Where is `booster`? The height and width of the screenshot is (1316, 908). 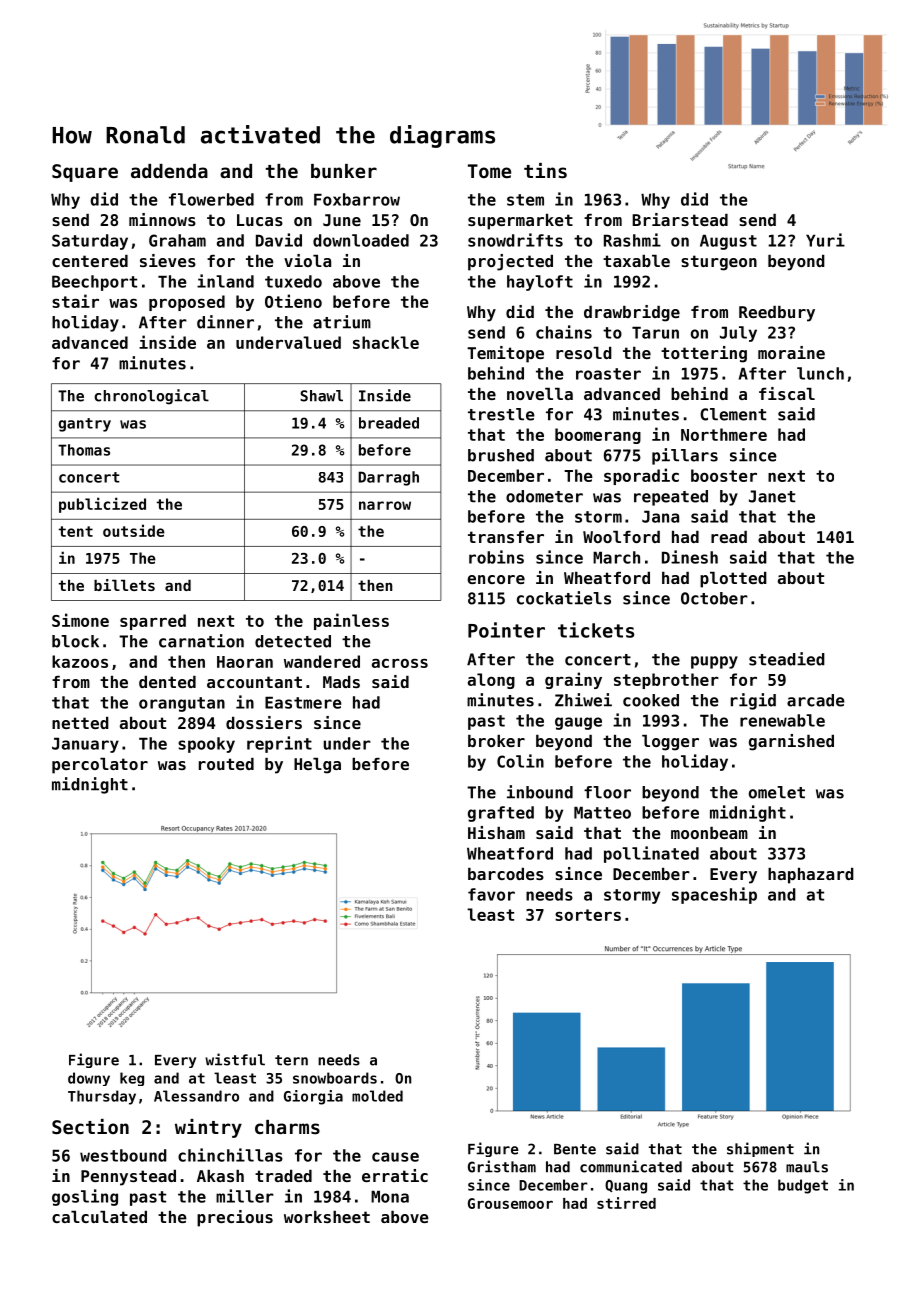 booster is located at coordinates (724, 475).
